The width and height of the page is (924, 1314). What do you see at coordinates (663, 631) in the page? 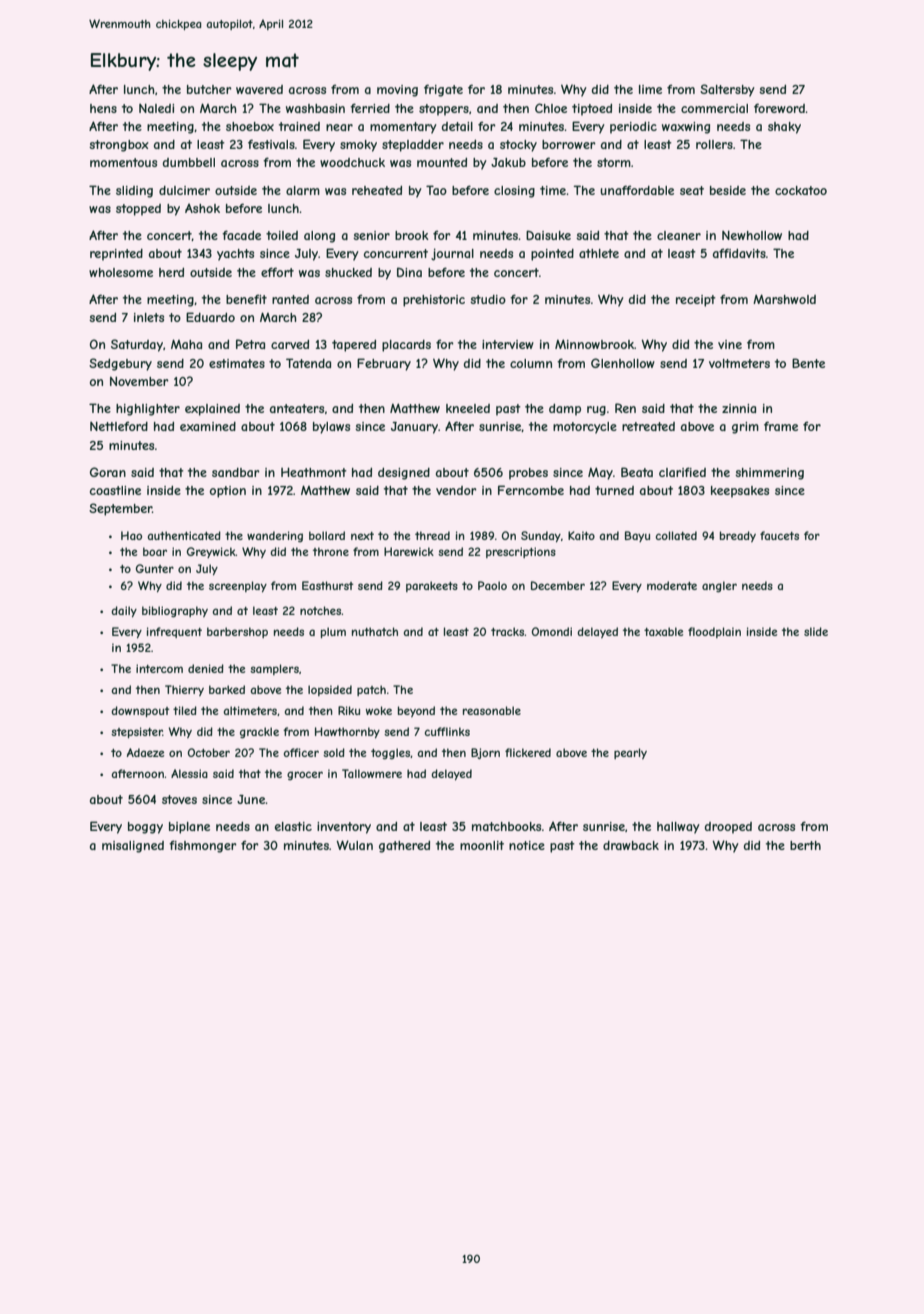
I see `taxable` at bounding box center [663, 631].
